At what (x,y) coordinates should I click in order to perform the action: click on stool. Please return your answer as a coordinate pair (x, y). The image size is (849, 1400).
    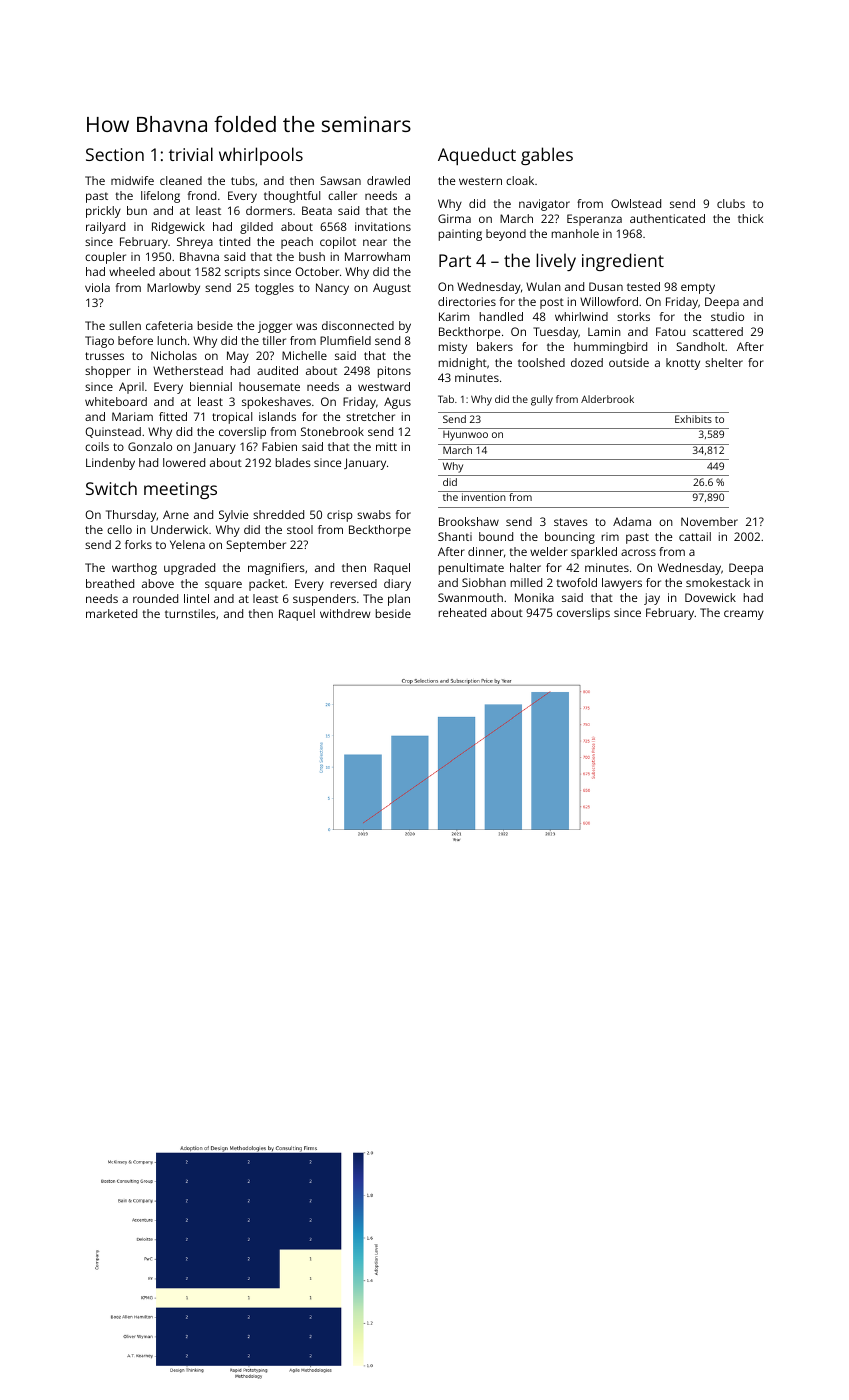
    Looking at the image, I should click on (300, 529).
